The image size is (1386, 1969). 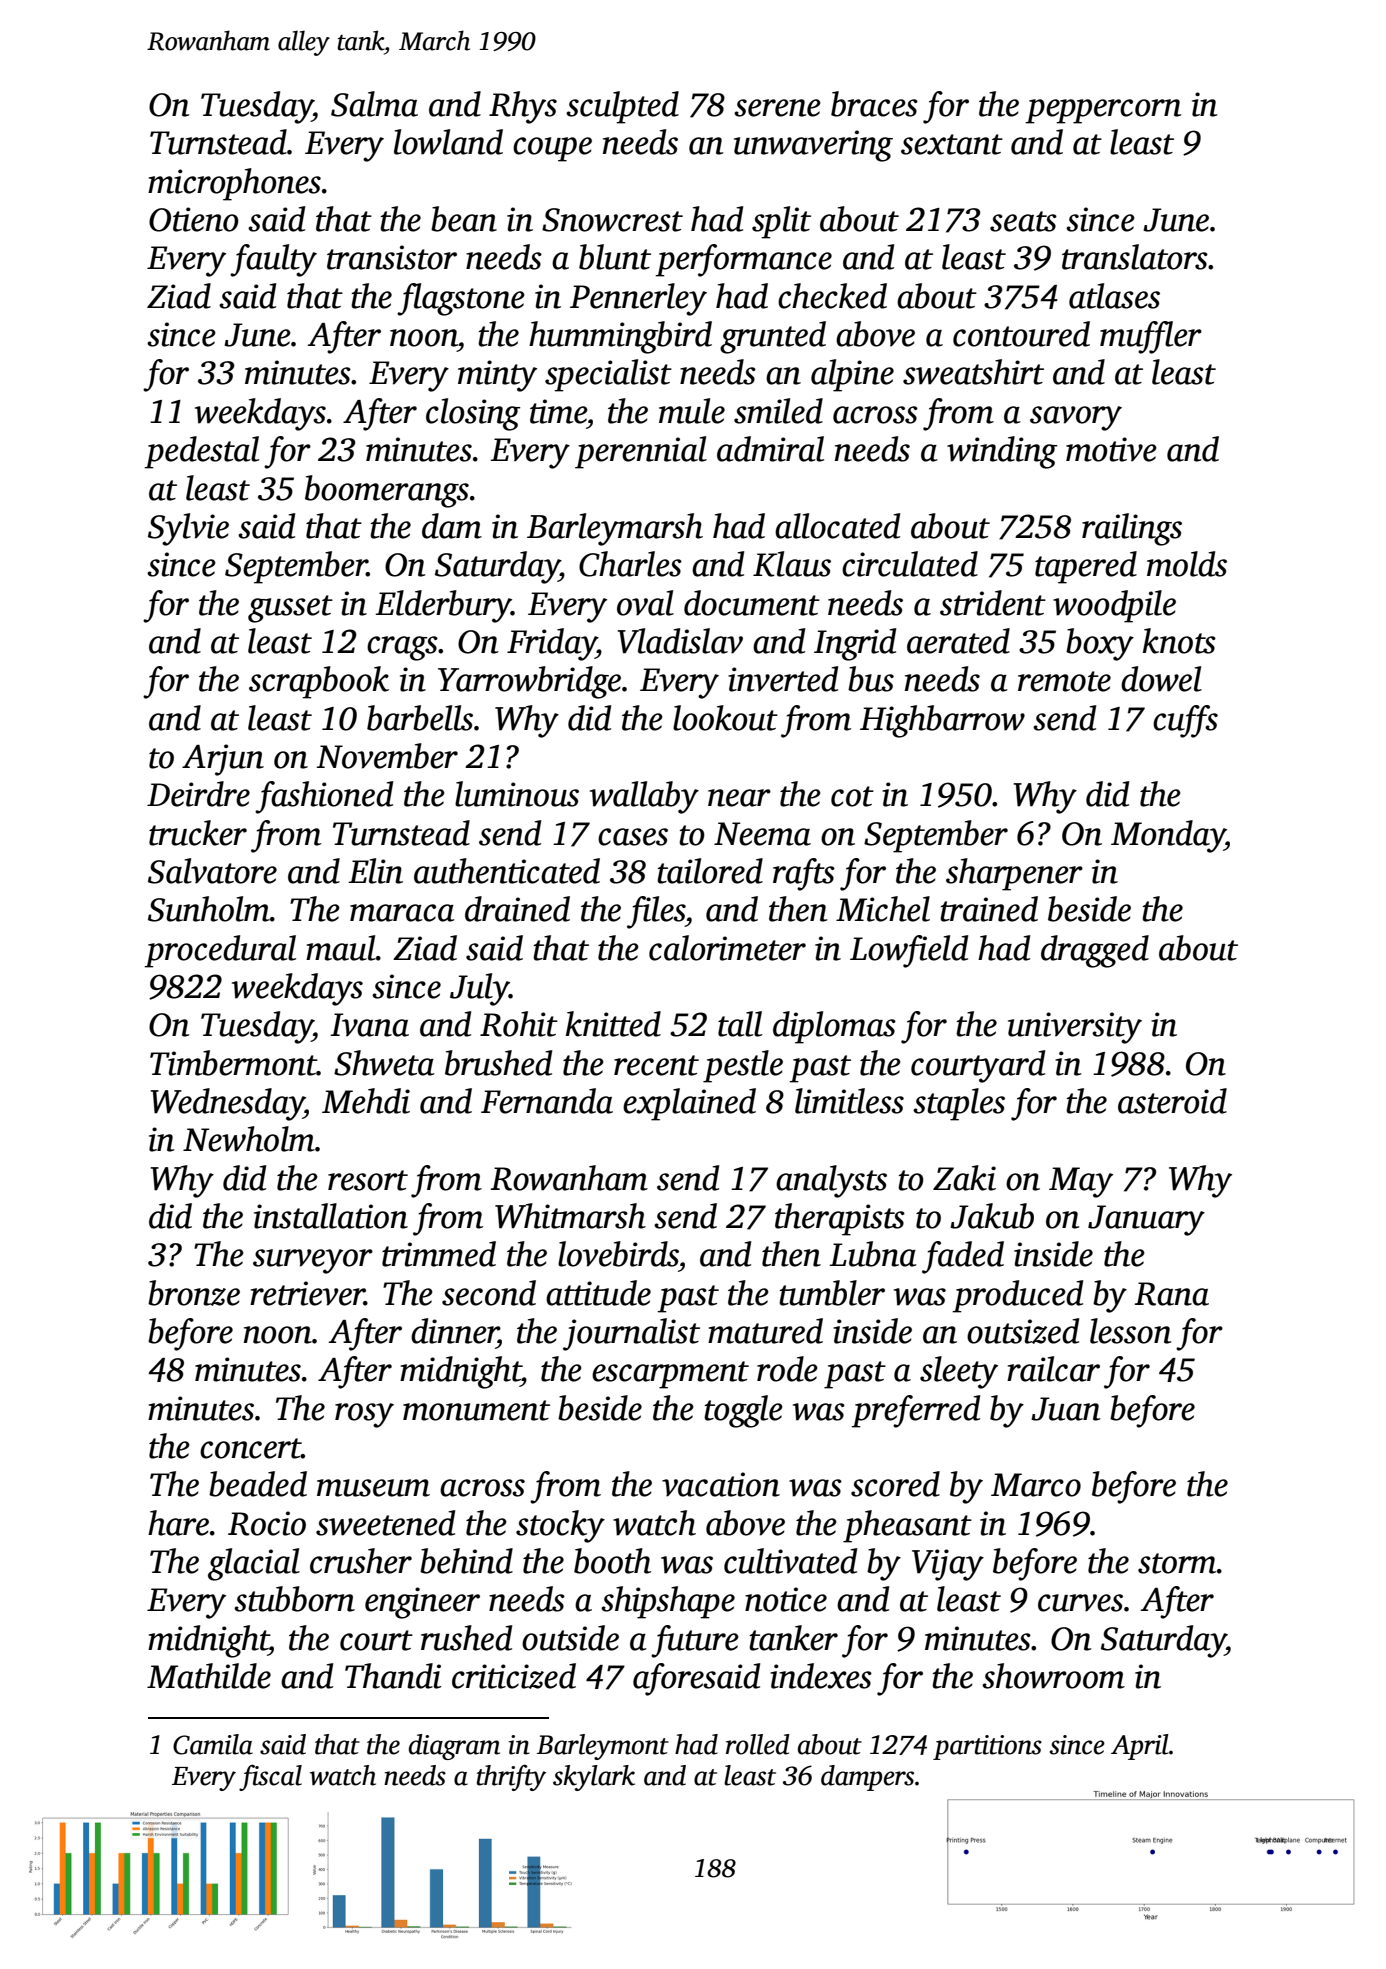 I want to click on admiral, so click(x=770, y=449).
